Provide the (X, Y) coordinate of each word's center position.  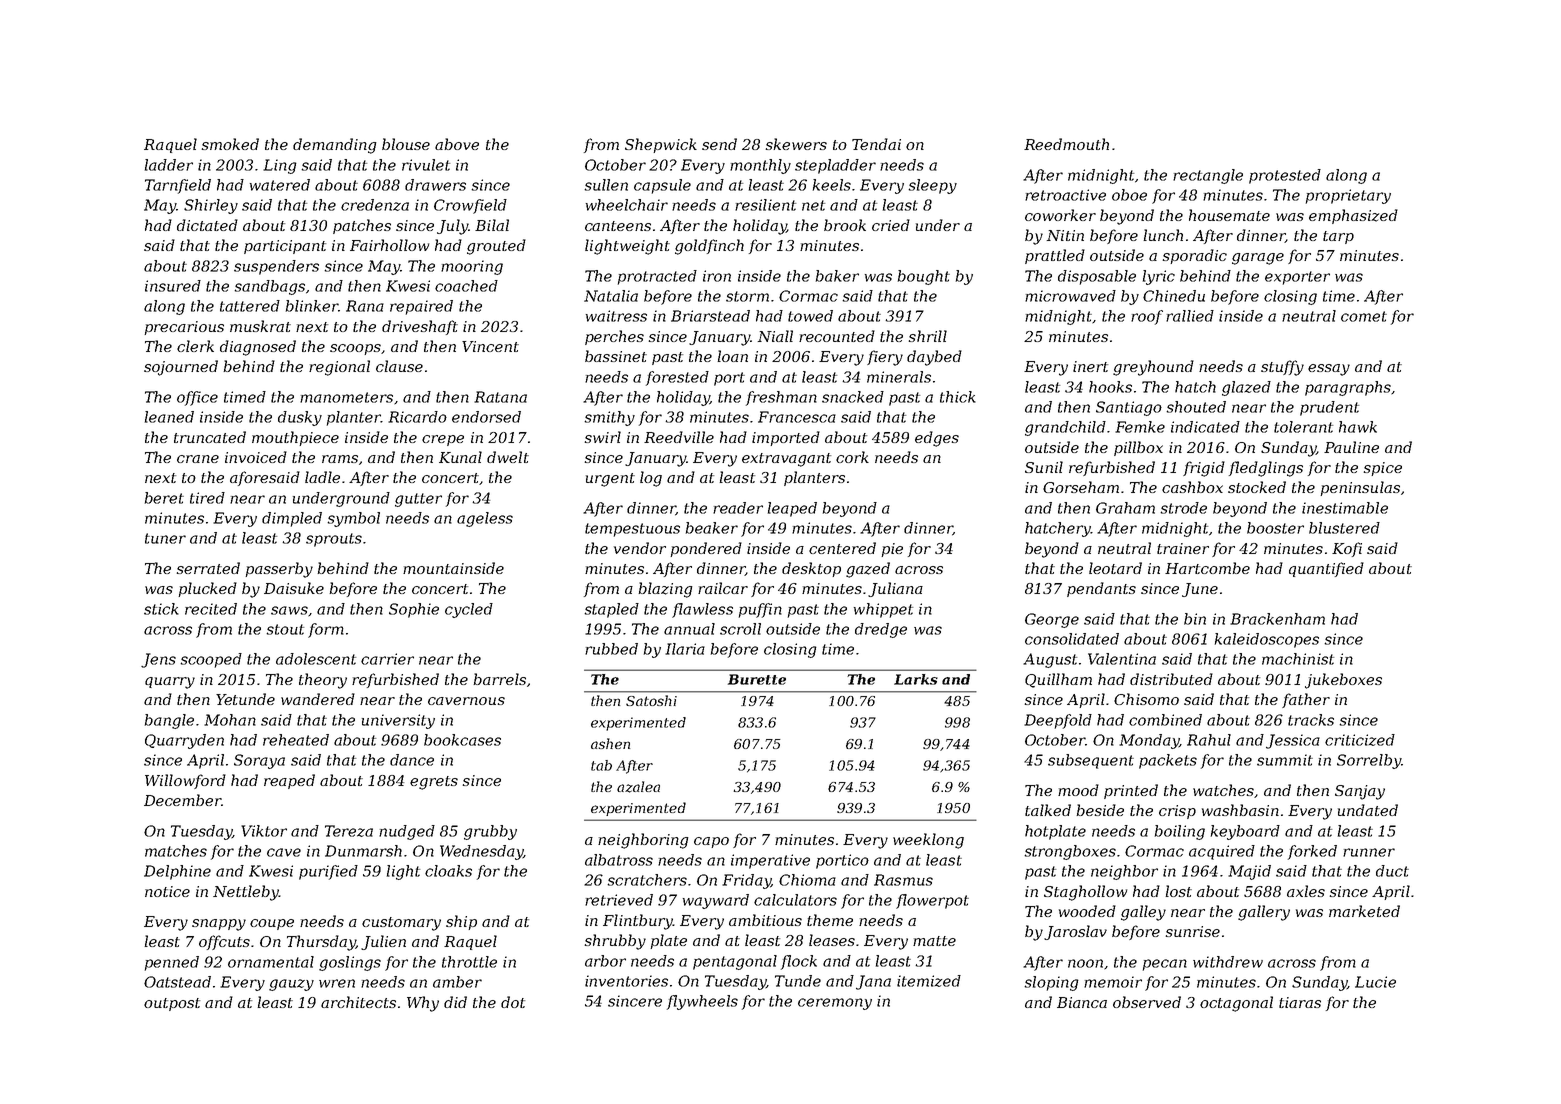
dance (412, 760)
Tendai (876, 144)
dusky (300, 418)
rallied (1190, 316)
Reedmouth (1066, 144)
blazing (665, 590)
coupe (272, 924)
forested (677, 378)
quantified (1326, 569)
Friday (746, 881)
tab (601, 765)
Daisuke (294, 588)
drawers (435, 185)
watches (1223, 790)
